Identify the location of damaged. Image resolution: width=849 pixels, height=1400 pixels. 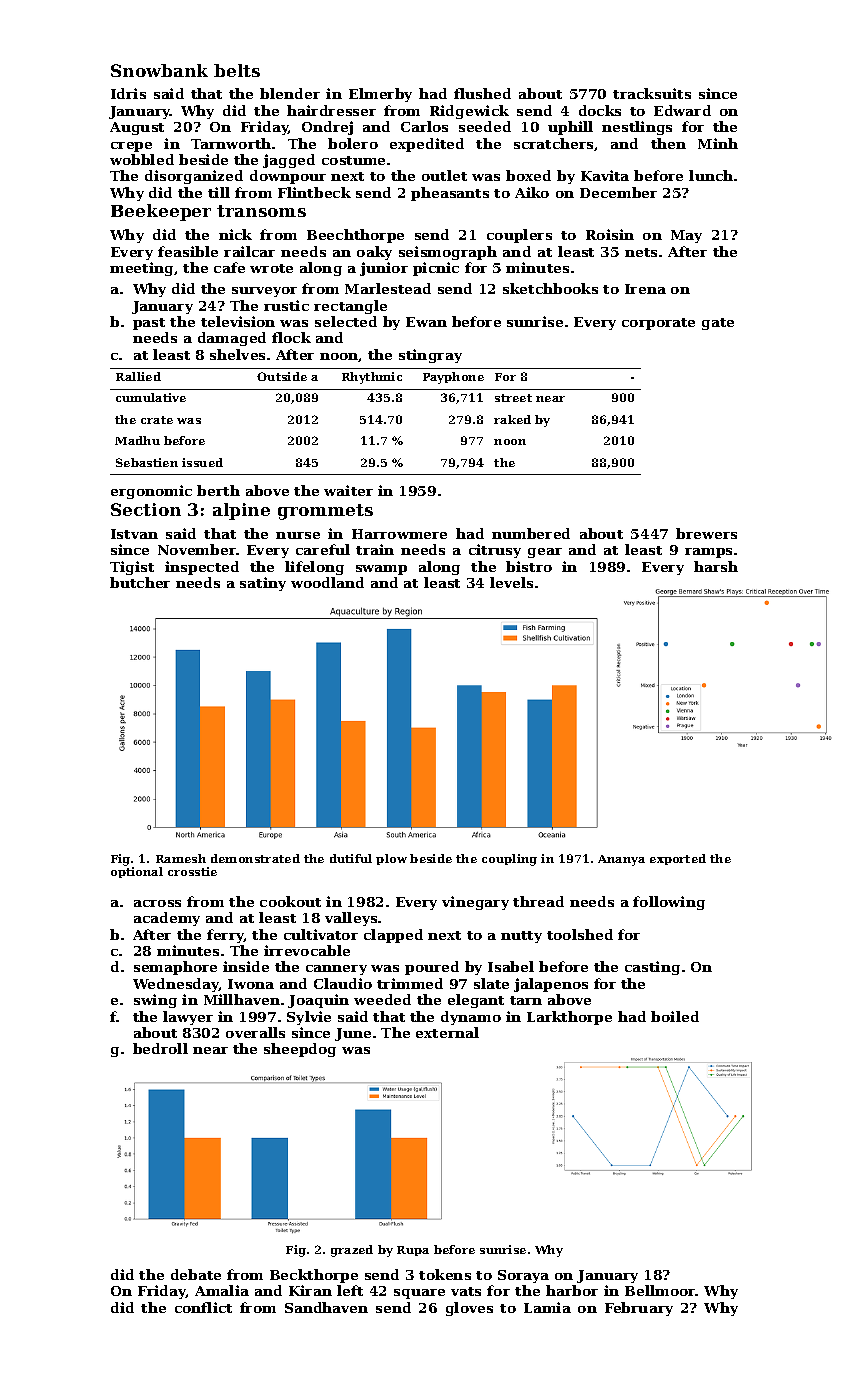
(232, 339).
